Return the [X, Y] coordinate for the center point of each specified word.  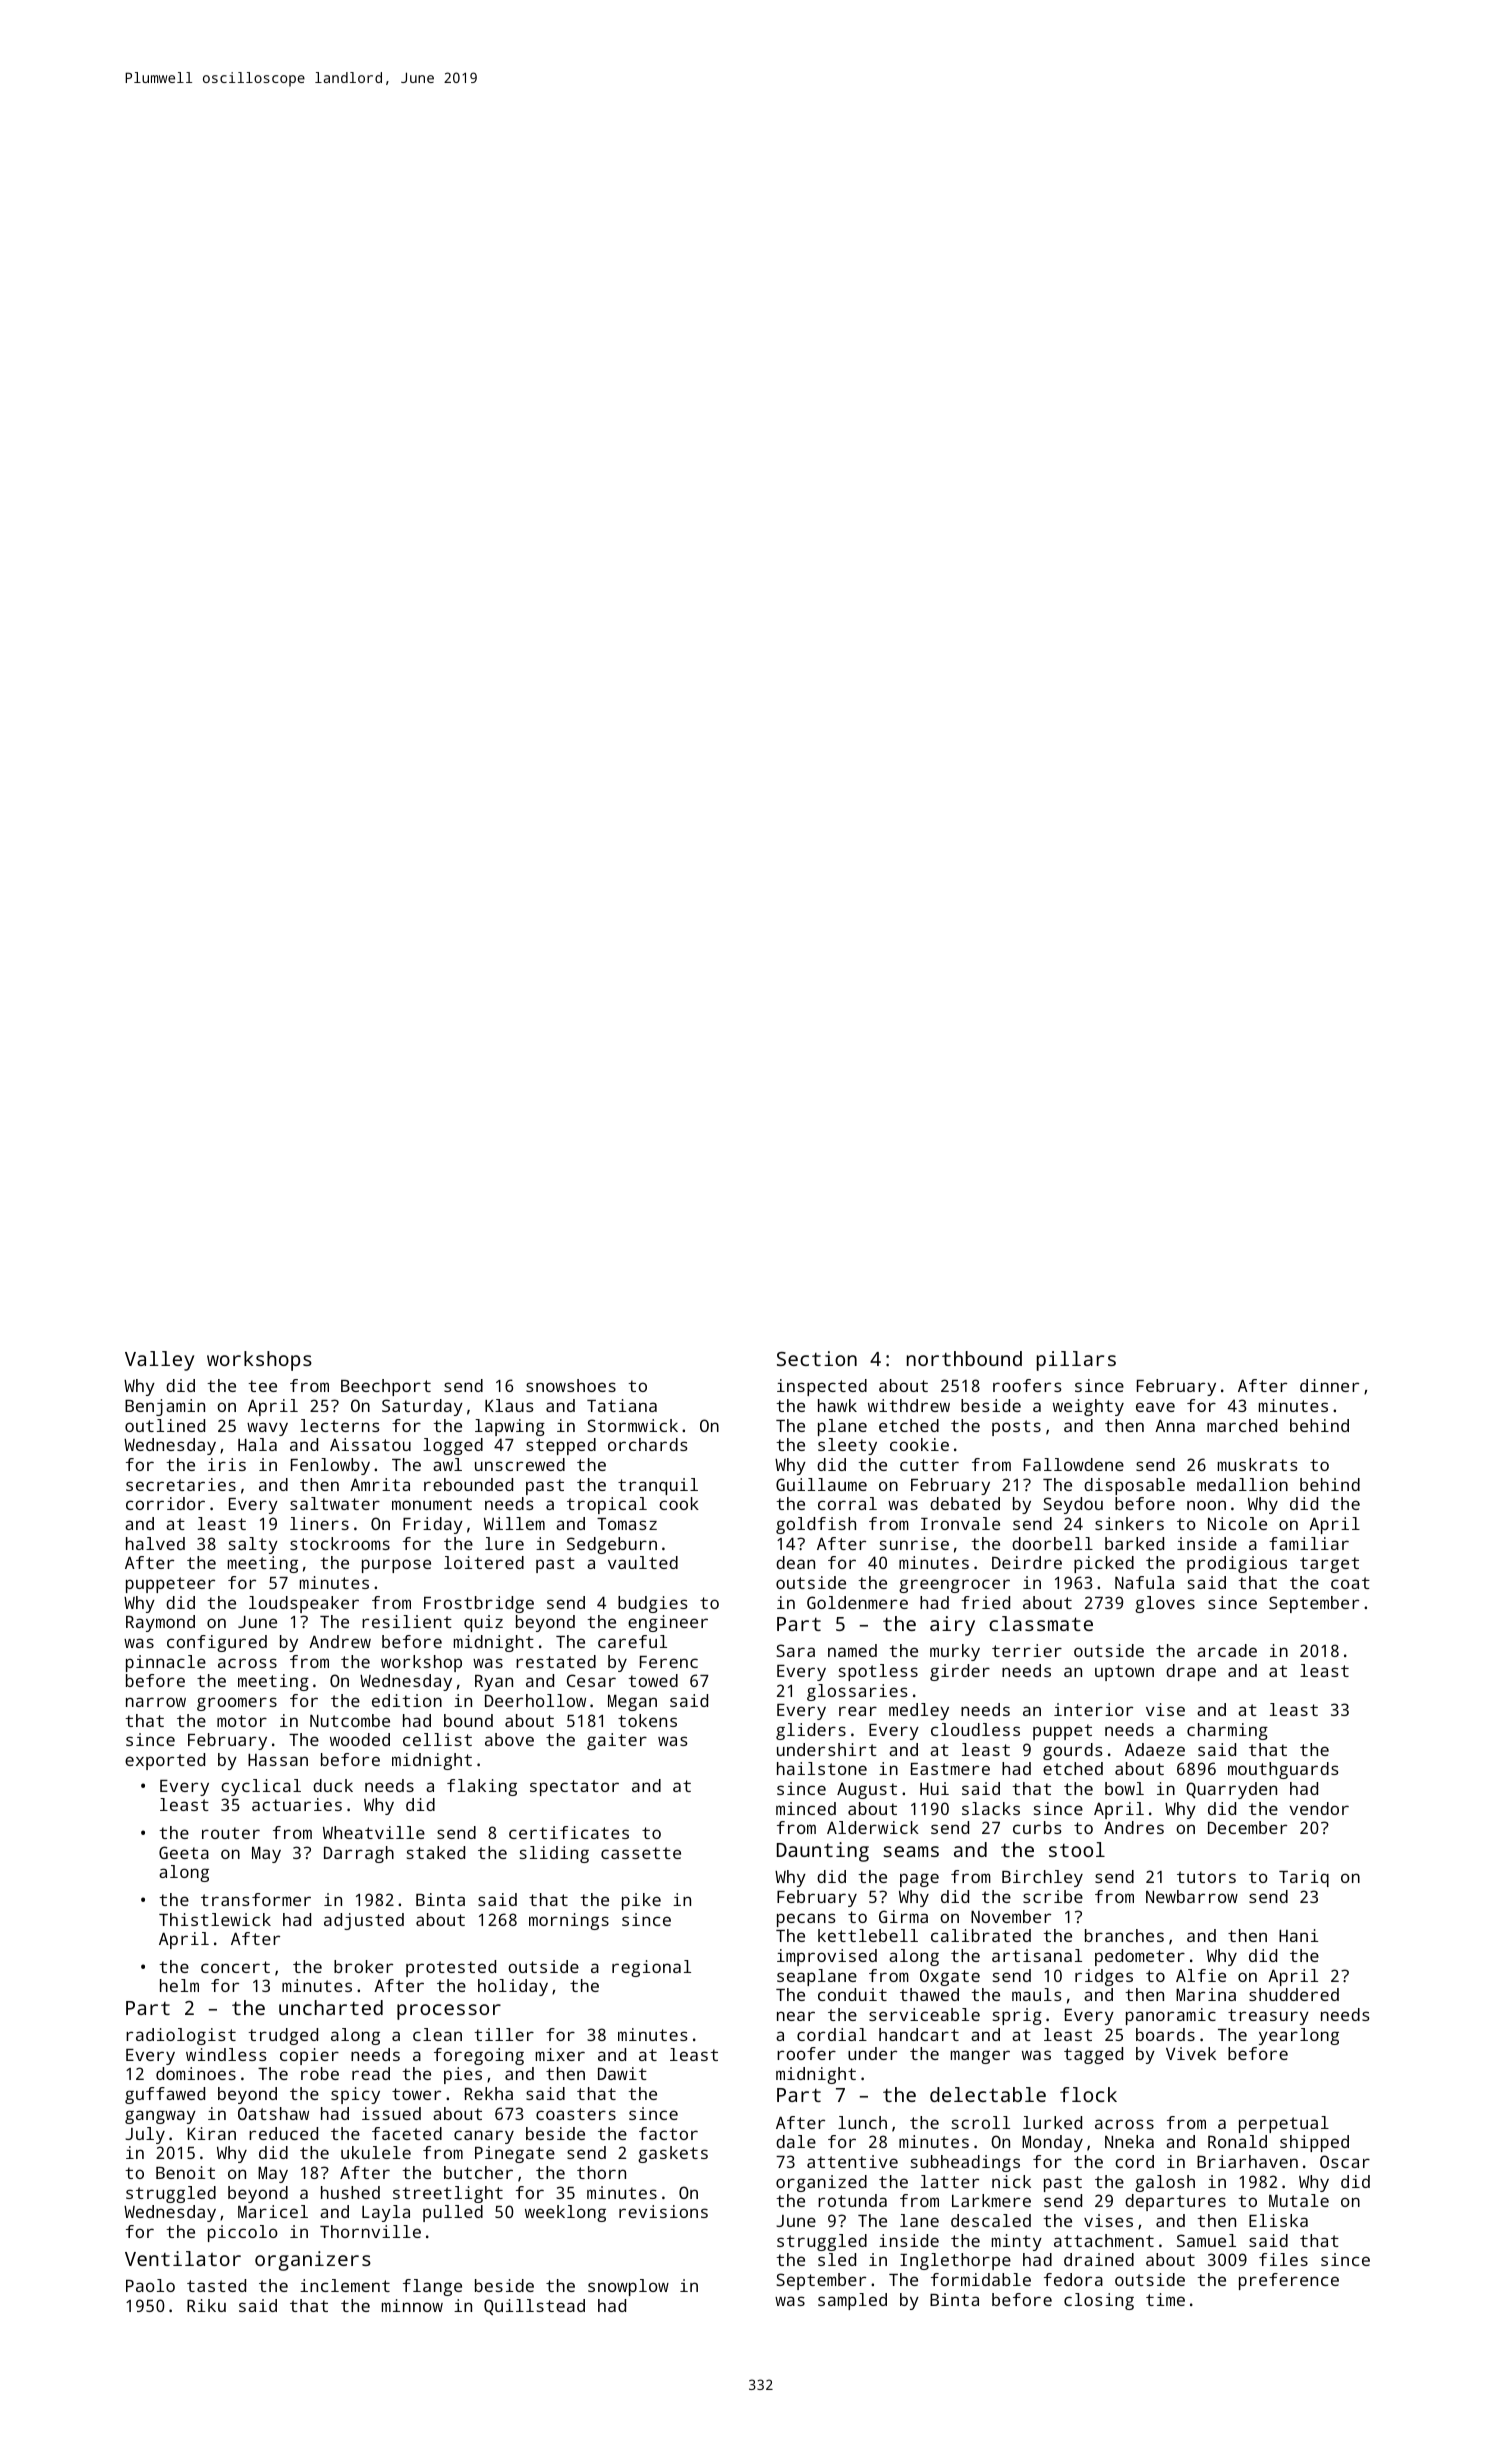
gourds [1073, 1751]
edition [407, 1700]
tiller [504, 2034]
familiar [1309, 1543]
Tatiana [622, 1405]
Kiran [212, 2133]
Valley [159, 1361]
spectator [574, 1788]
